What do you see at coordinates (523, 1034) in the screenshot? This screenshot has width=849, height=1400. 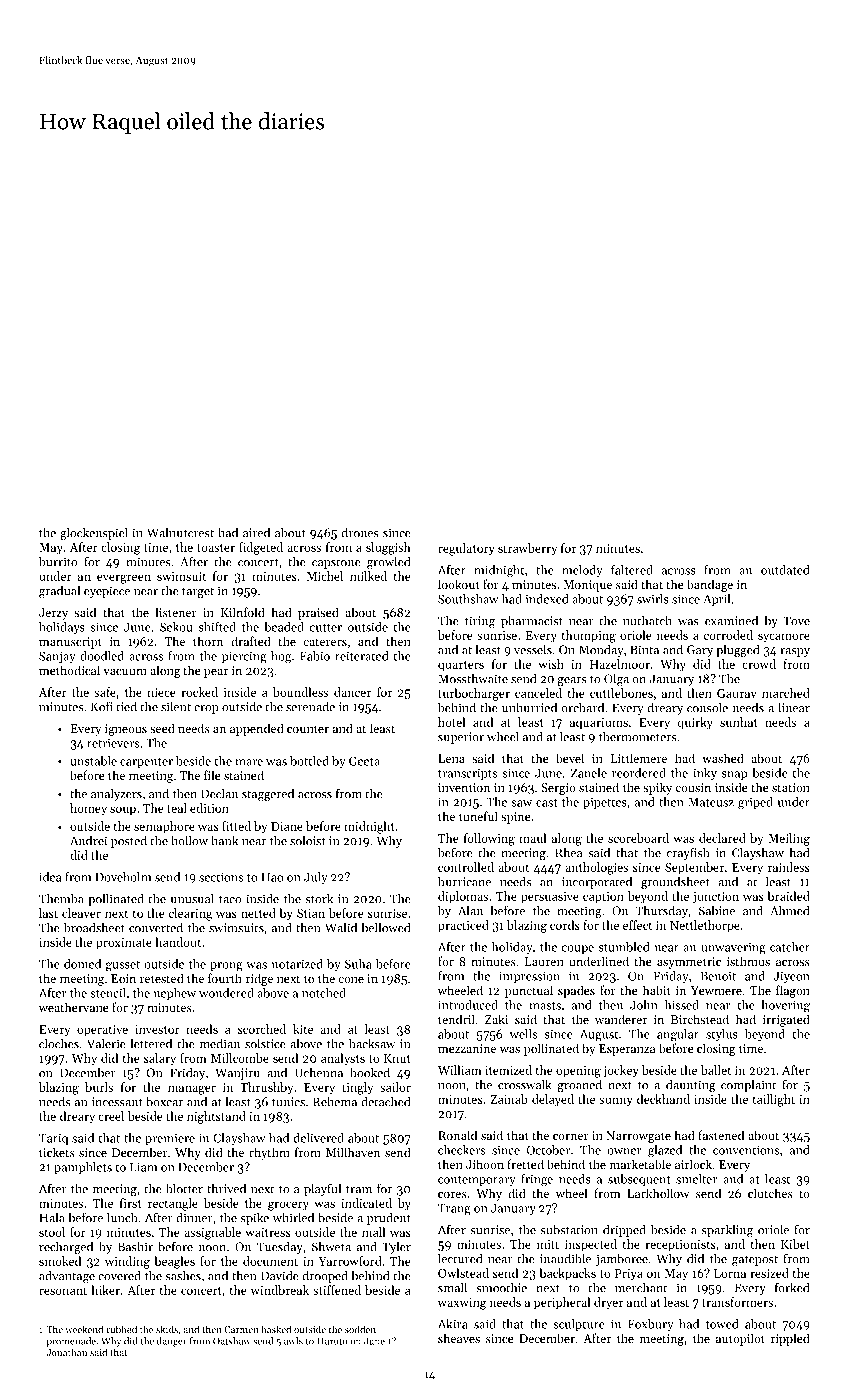 I see `wells` at bounding box center [523, 1034].
